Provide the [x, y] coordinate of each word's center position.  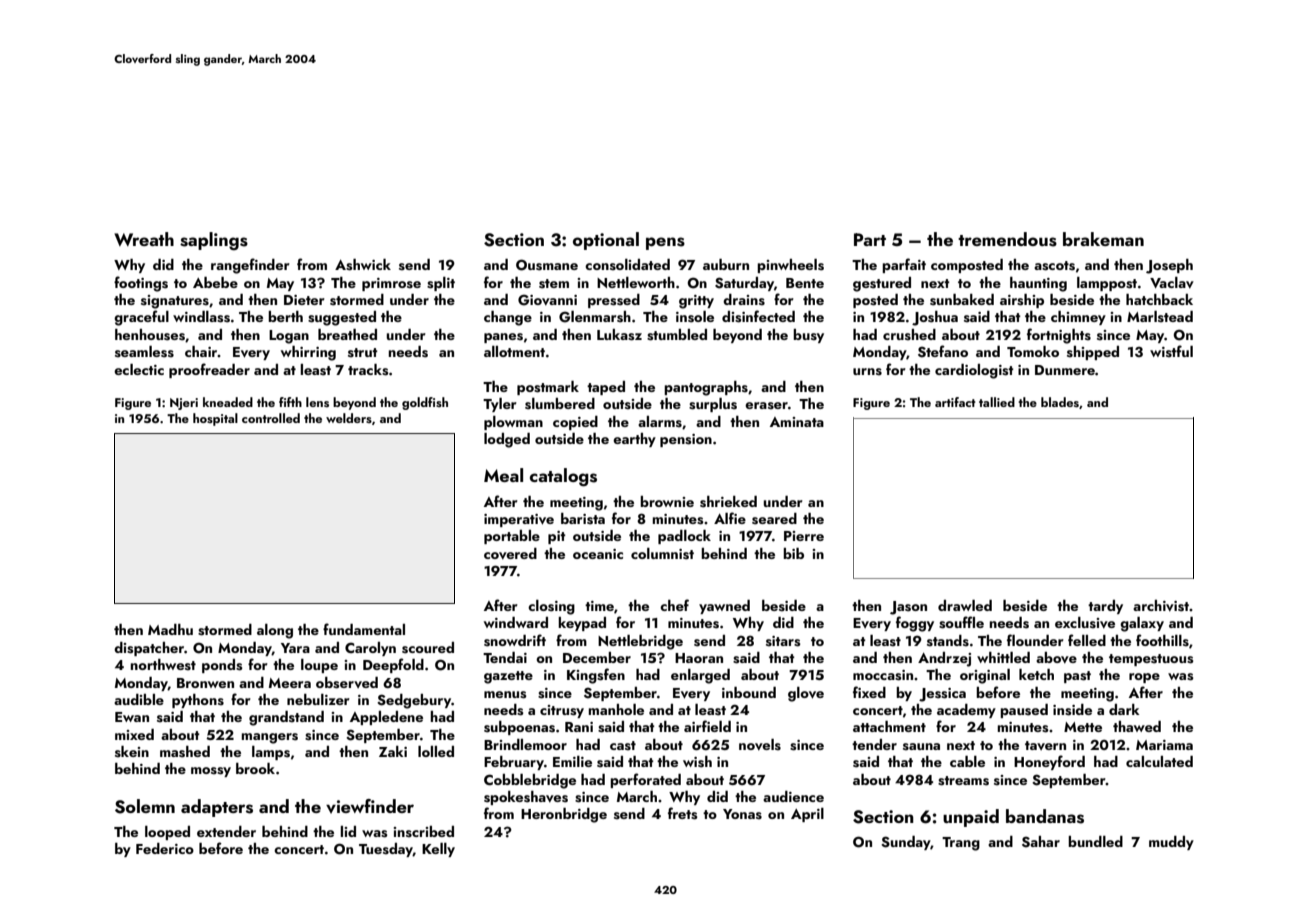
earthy [634, 440]
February [514, 763]
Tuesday [386, 850]
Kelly [438, 850]
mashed [185, 752]
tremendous [1007, 239]
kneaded [228, 402]
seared [774, 519]
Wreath [144, 239]
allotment [514, 351]
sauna [921, 746]
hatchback [1159, 299]
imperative [519, 520]
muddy [1171, 843]
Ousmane [547, 265]
